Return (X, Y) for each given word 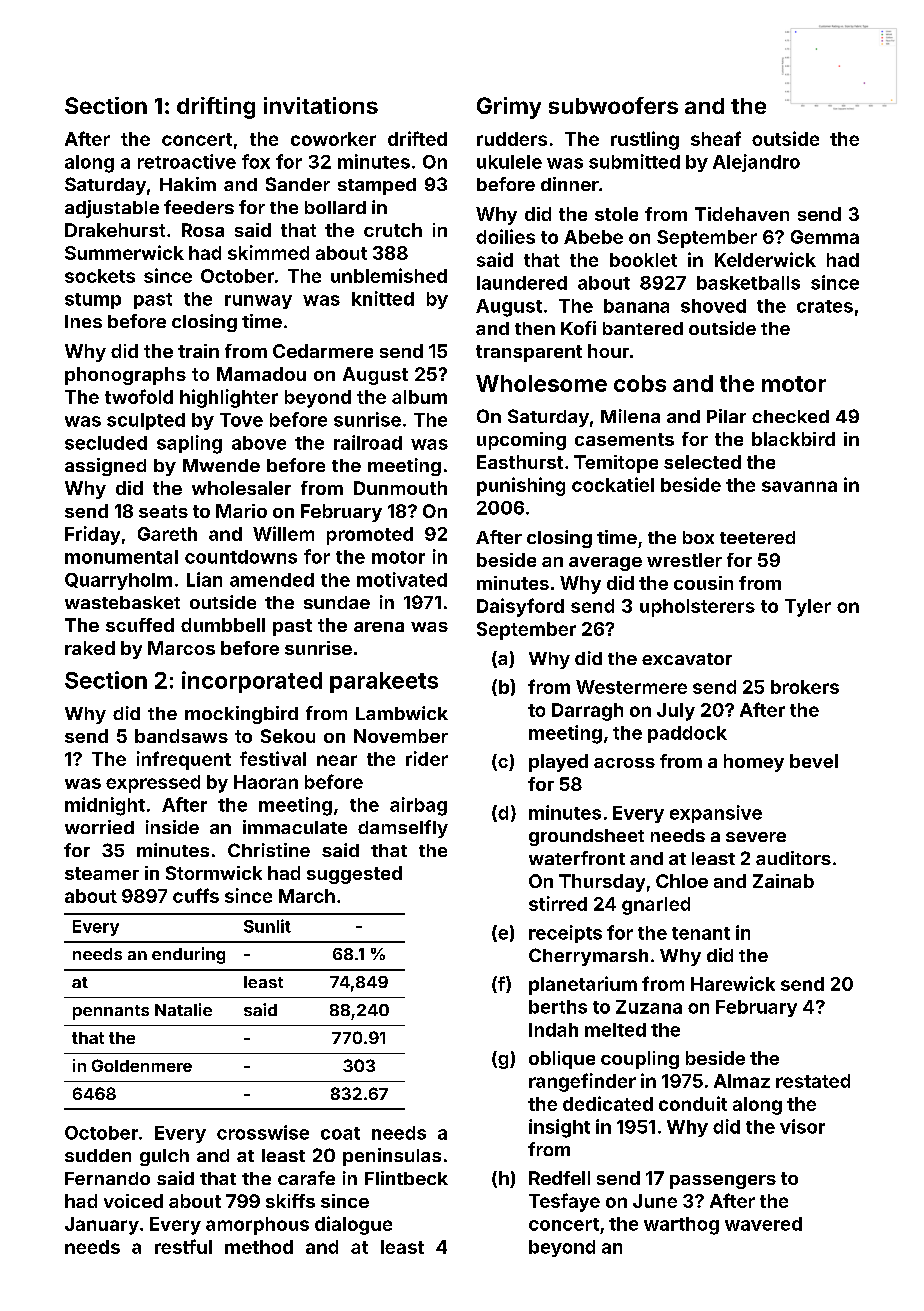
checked (790, 416)
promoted (370, 536)
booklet (643, 260)
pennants (111, 1012)
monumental (121, 557)
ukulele (509, 162)
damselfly (403, 829)
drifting (216, 108)
